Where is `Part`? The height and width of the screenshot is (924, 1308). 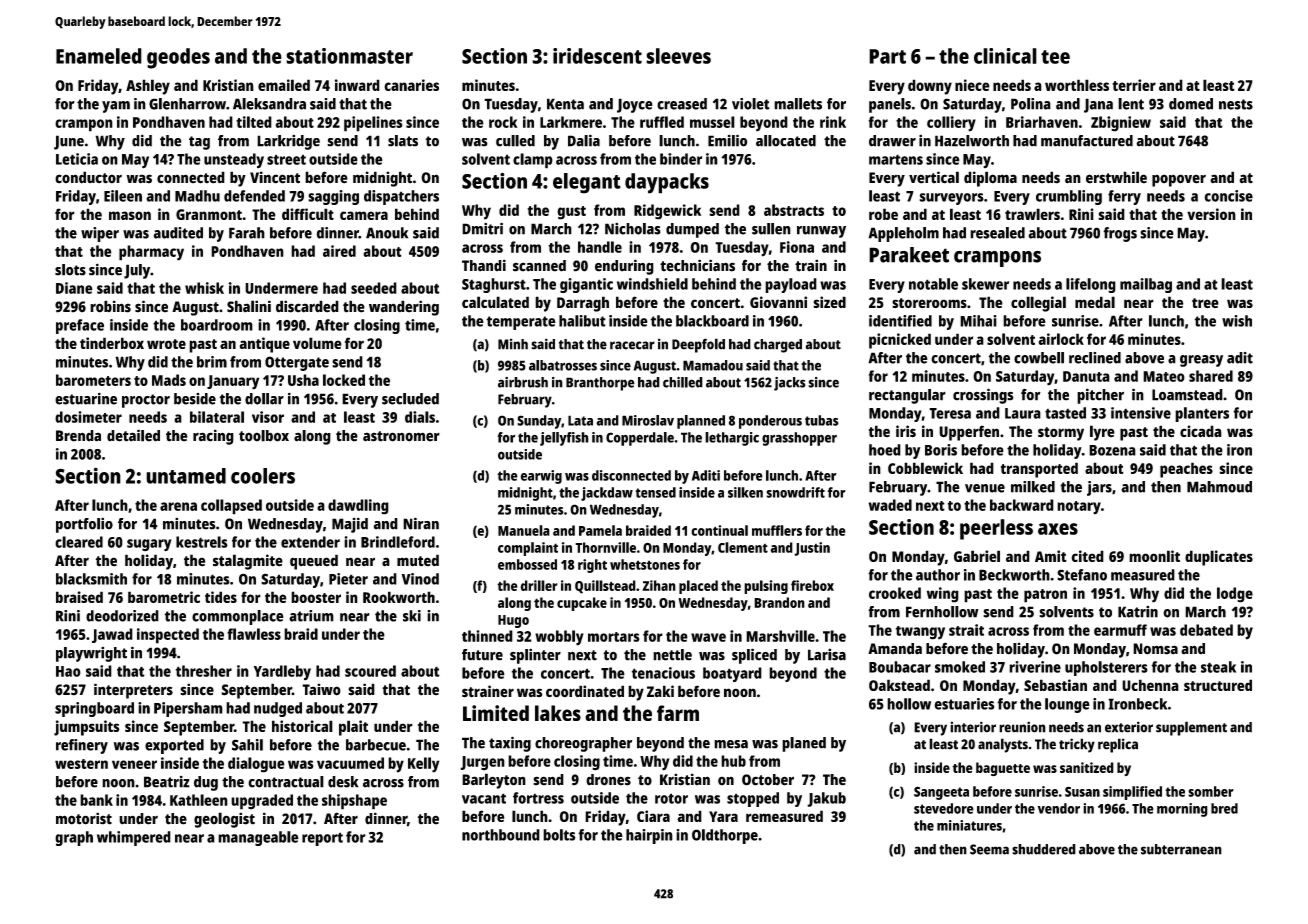 Part is located at coordinates (887, 56).
